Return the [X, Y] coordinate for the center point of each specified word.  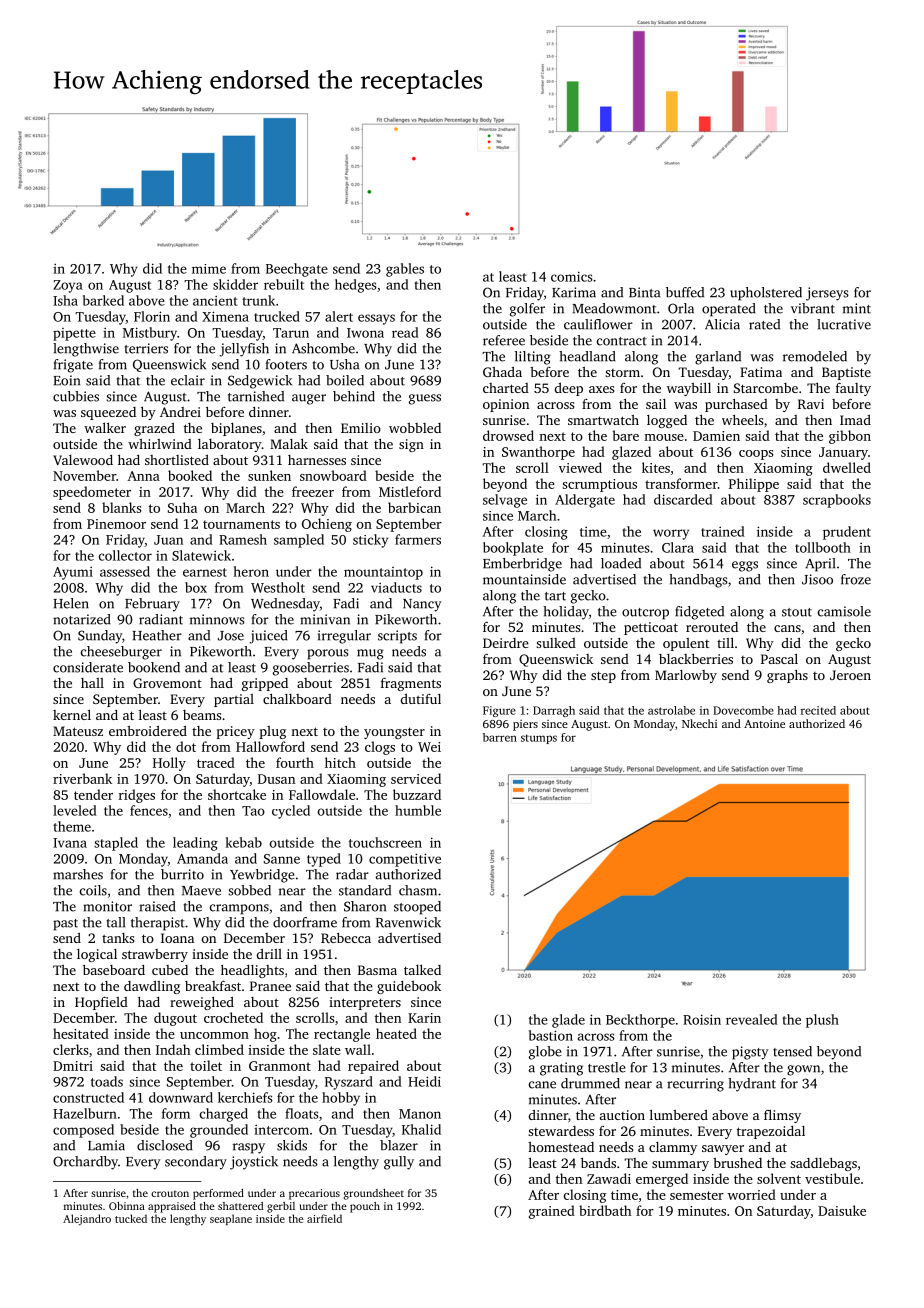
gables [405, 270]
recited [818, 710]
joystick [254, 1163]
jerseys [827, 294]
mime [209, 269]
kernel [72, 714]
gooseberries [311, 669]
